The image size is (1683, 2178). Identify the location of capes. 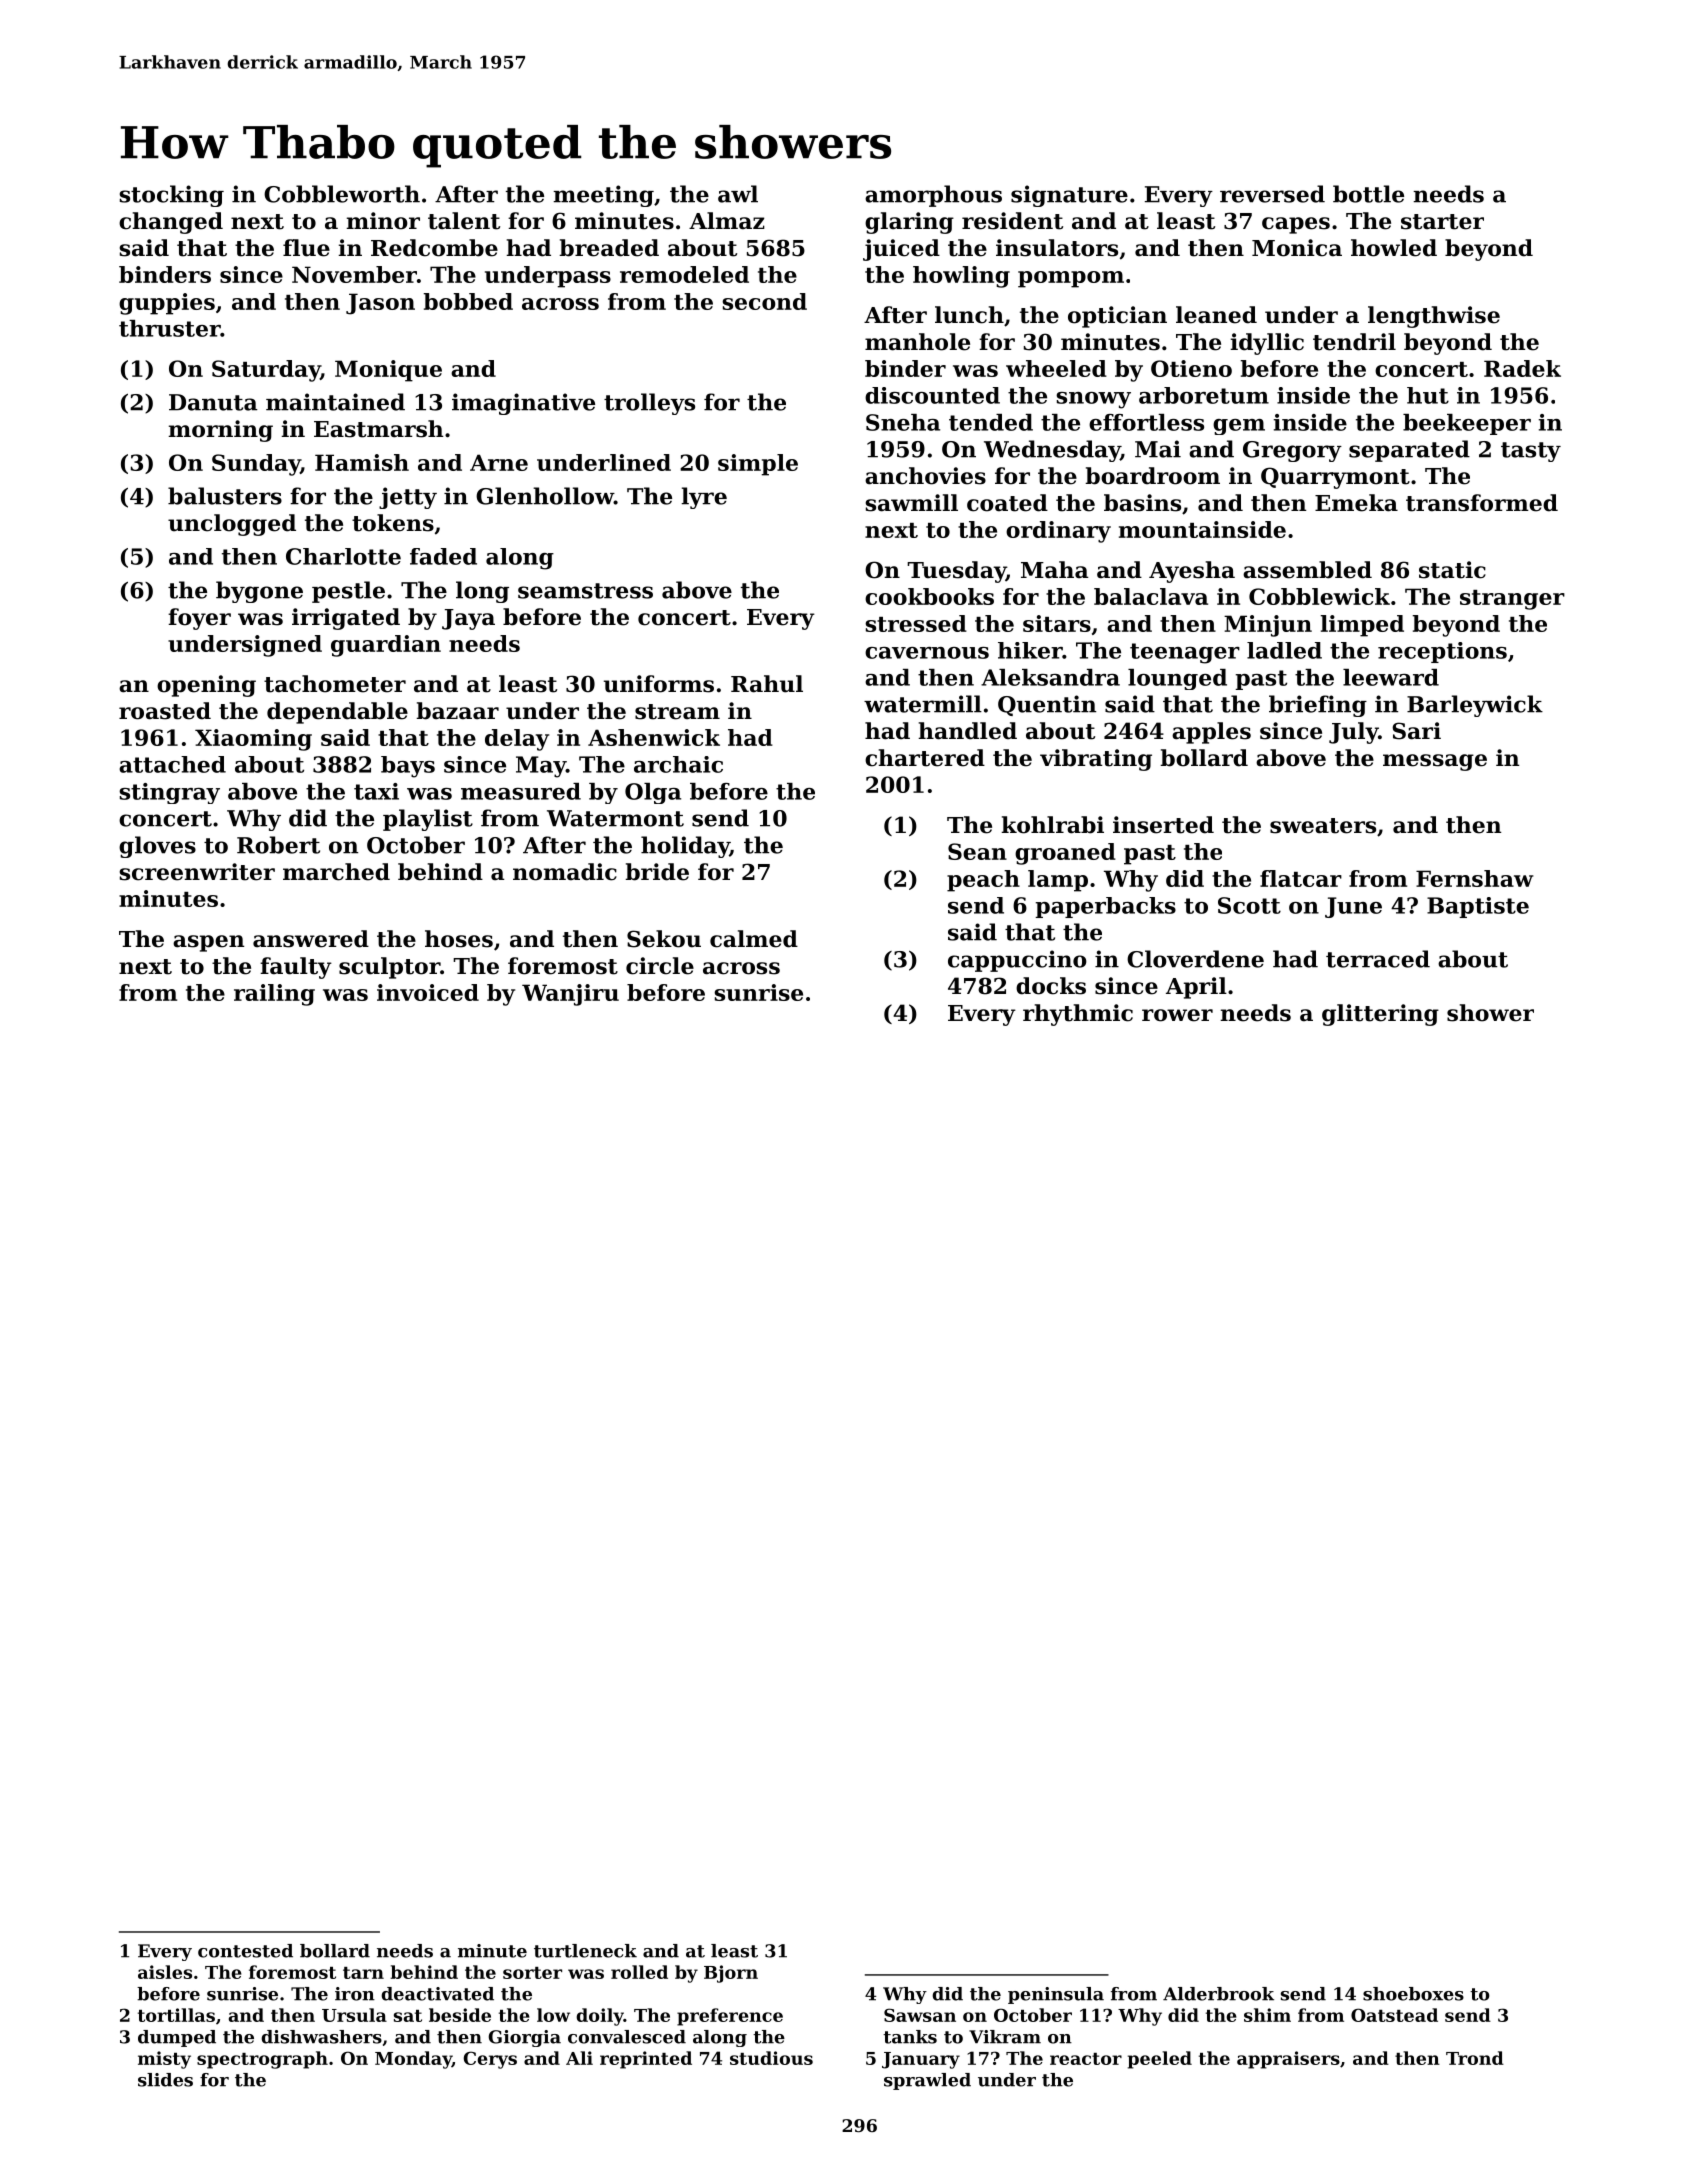
(1296, 225).
